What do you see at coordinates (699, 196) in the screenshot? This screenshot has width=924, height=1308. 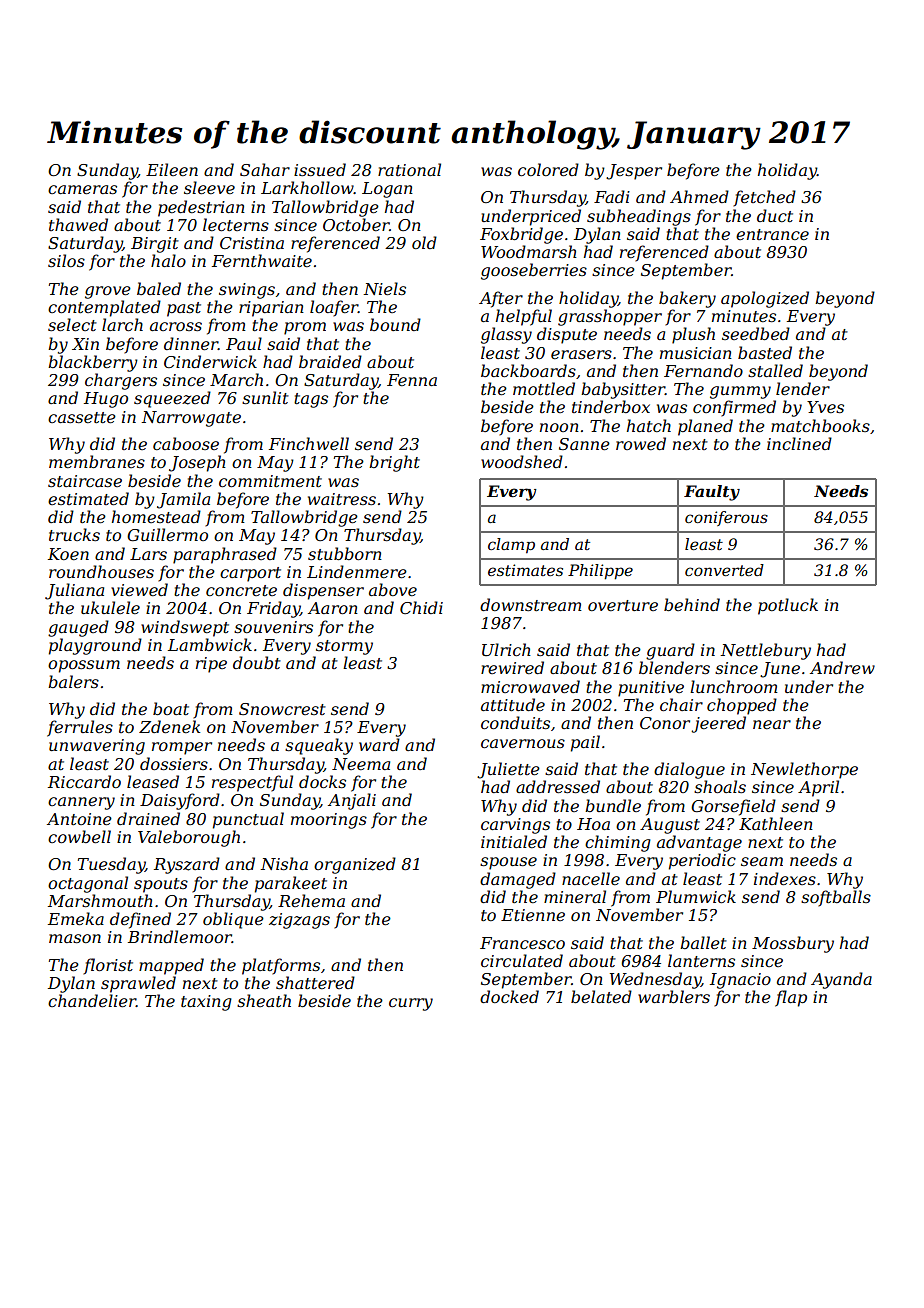 I see `Ahmed` at bounding box center [699, 196].
